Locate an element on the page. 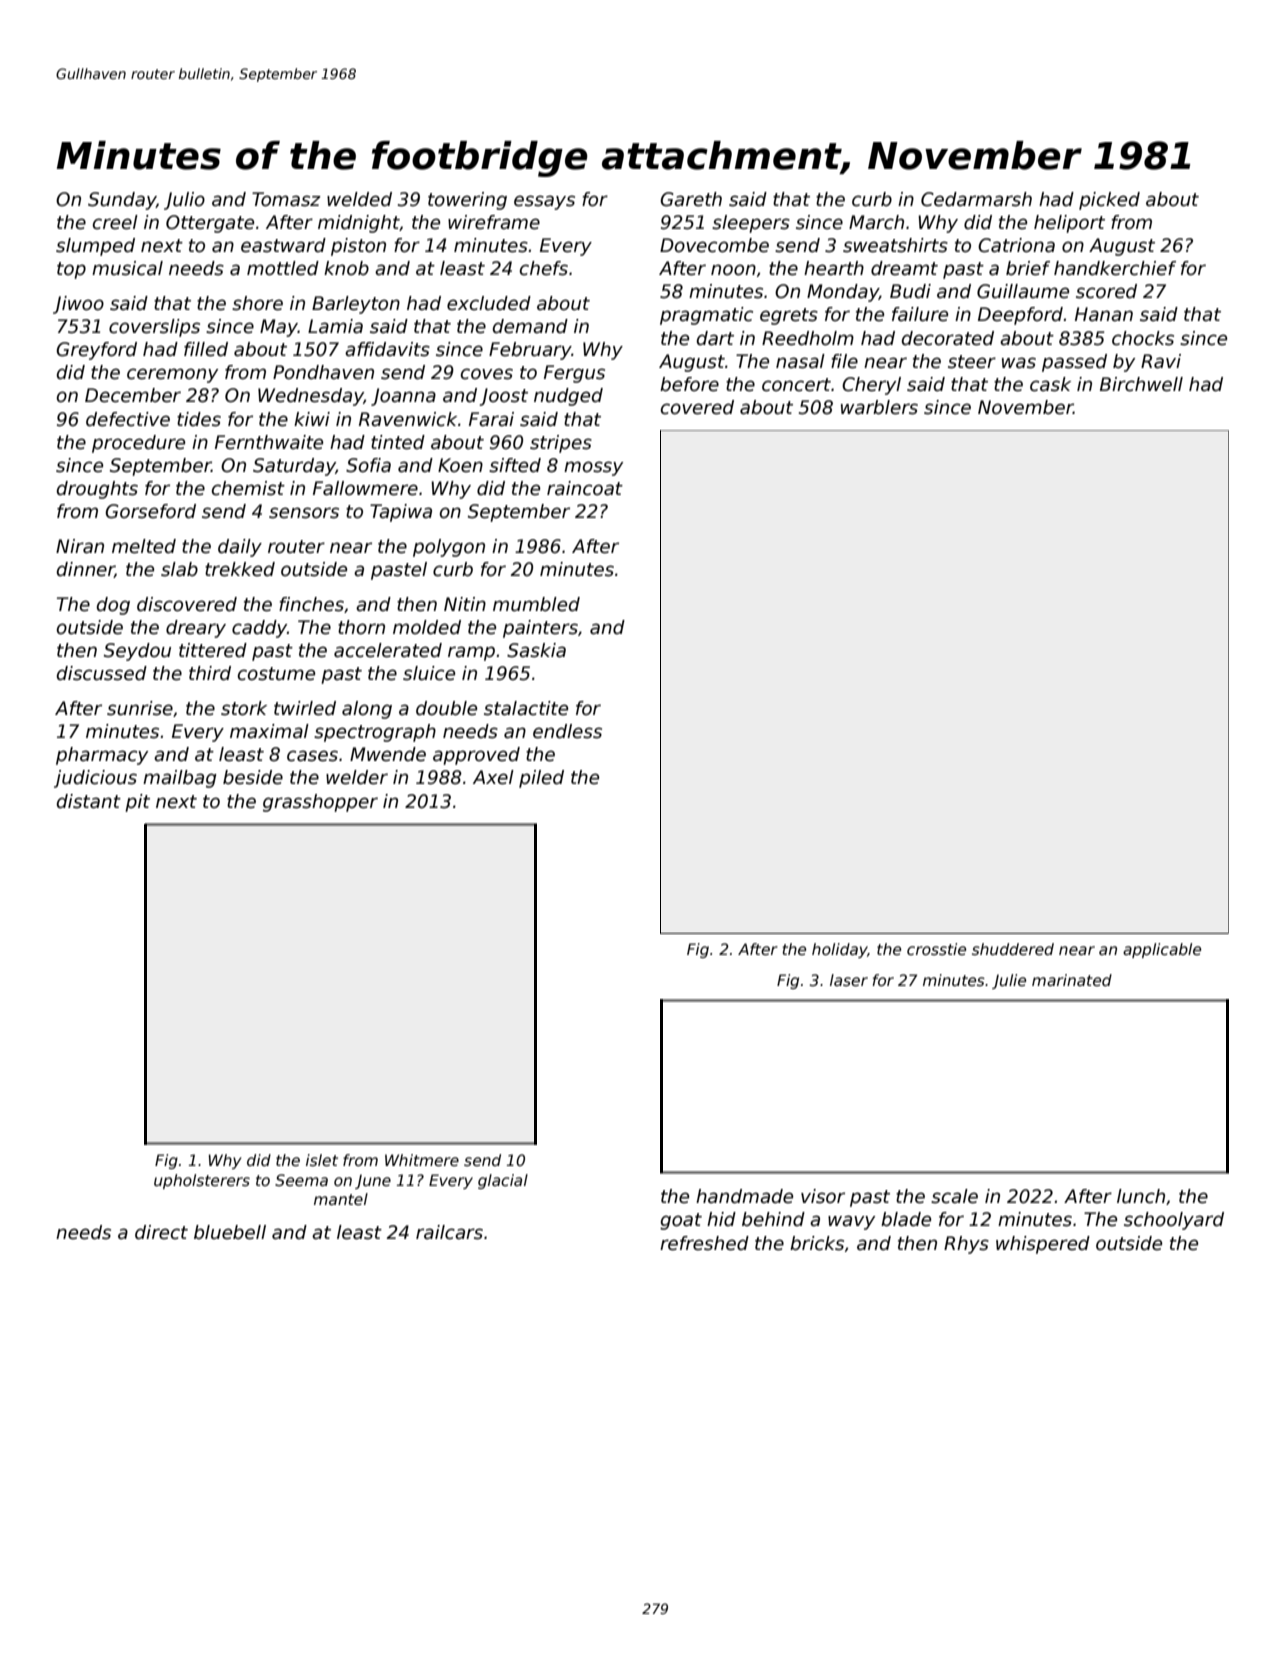 This image has width=1285, height=1663. mossy is located at coordinates (593, 468).
